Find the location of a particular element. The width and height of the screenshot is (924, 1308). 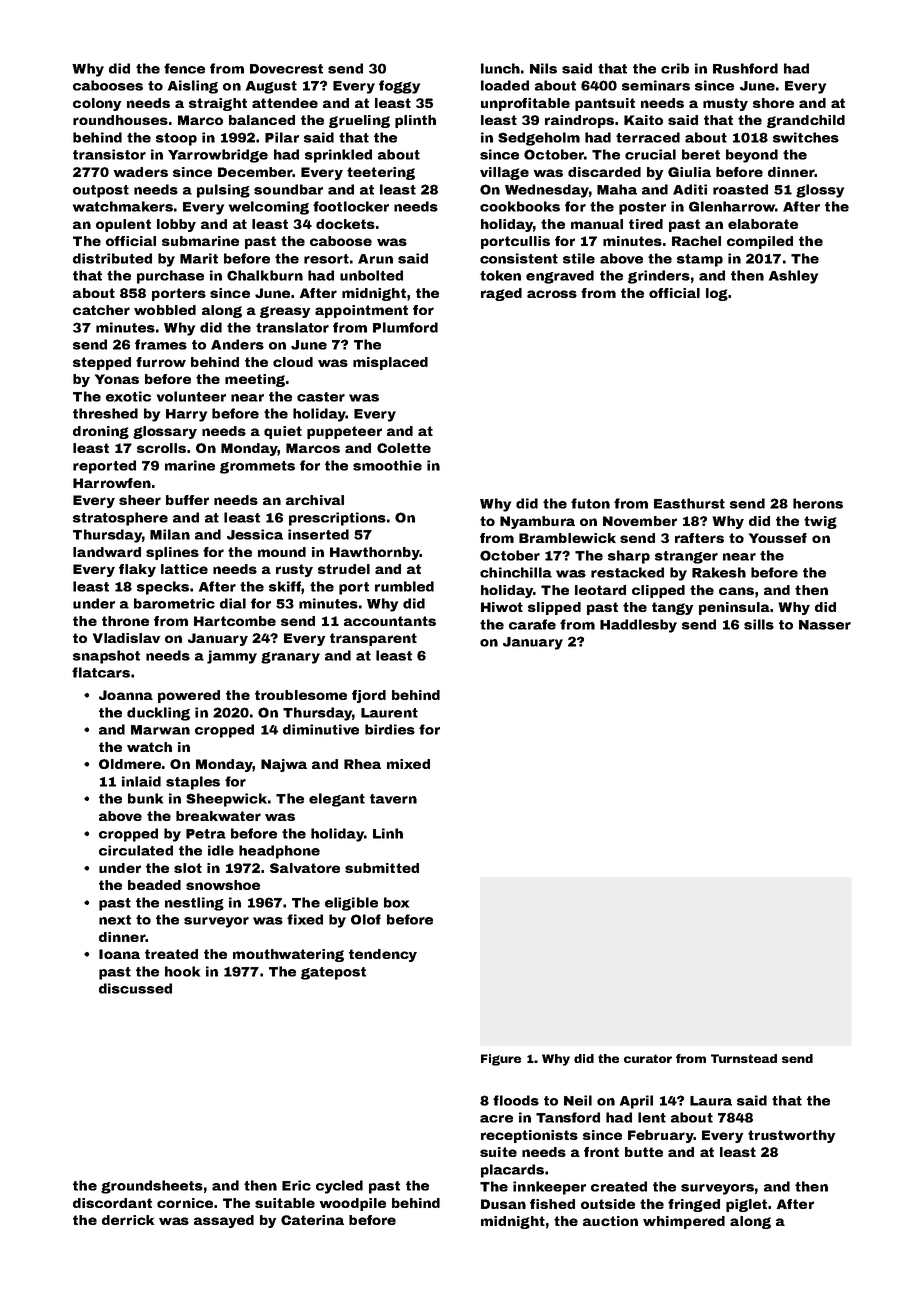

Turnstead is located at coordinates (744, 1058).
